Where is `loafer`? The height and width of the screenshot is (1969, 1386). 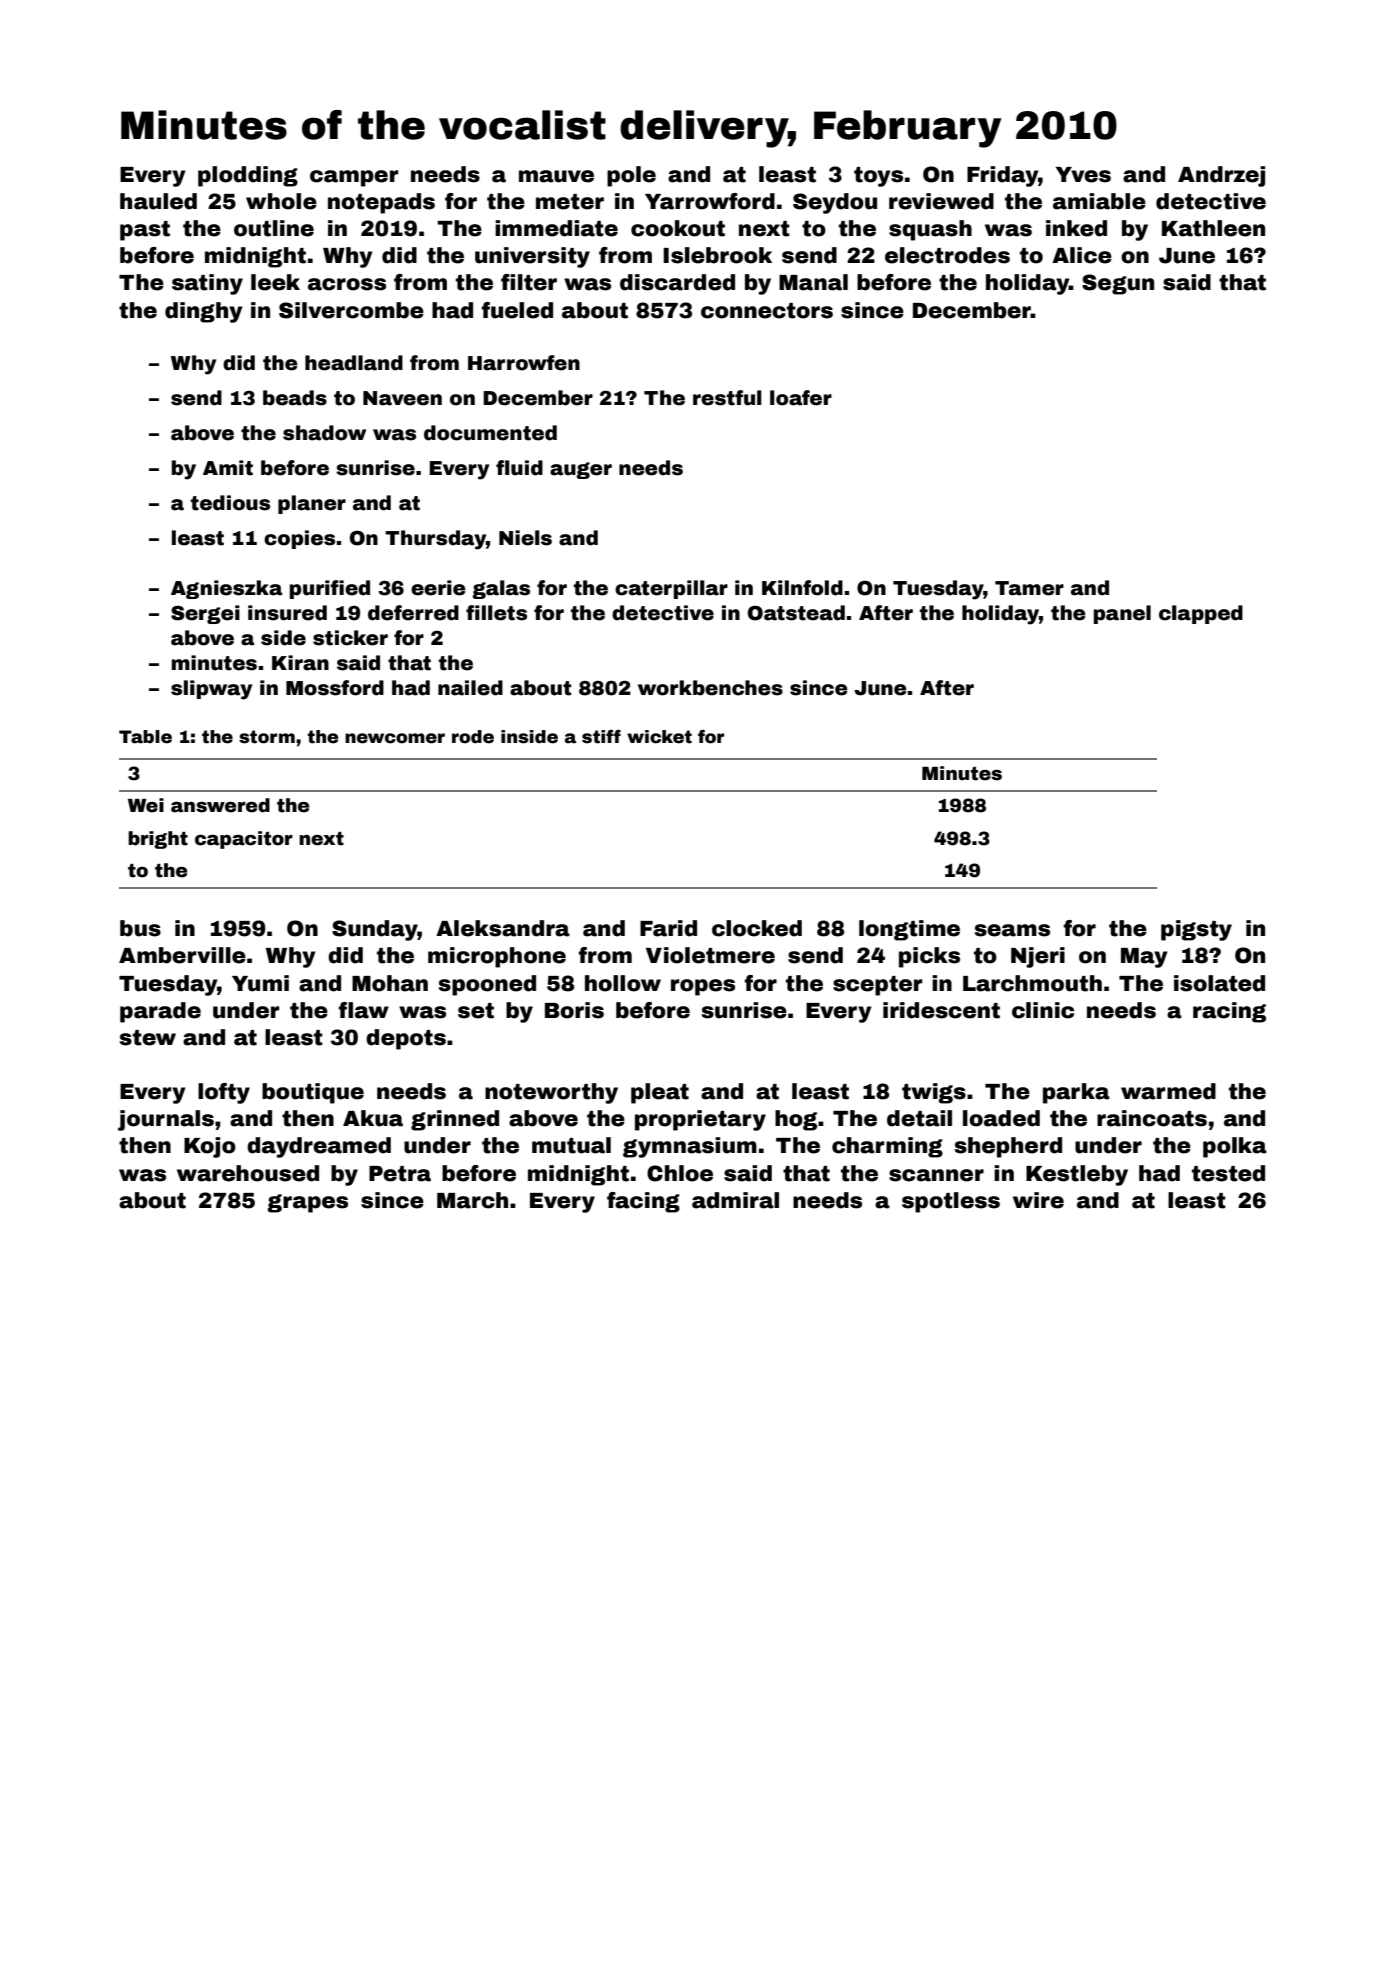 loafer is located at coordinates (801, 398).
